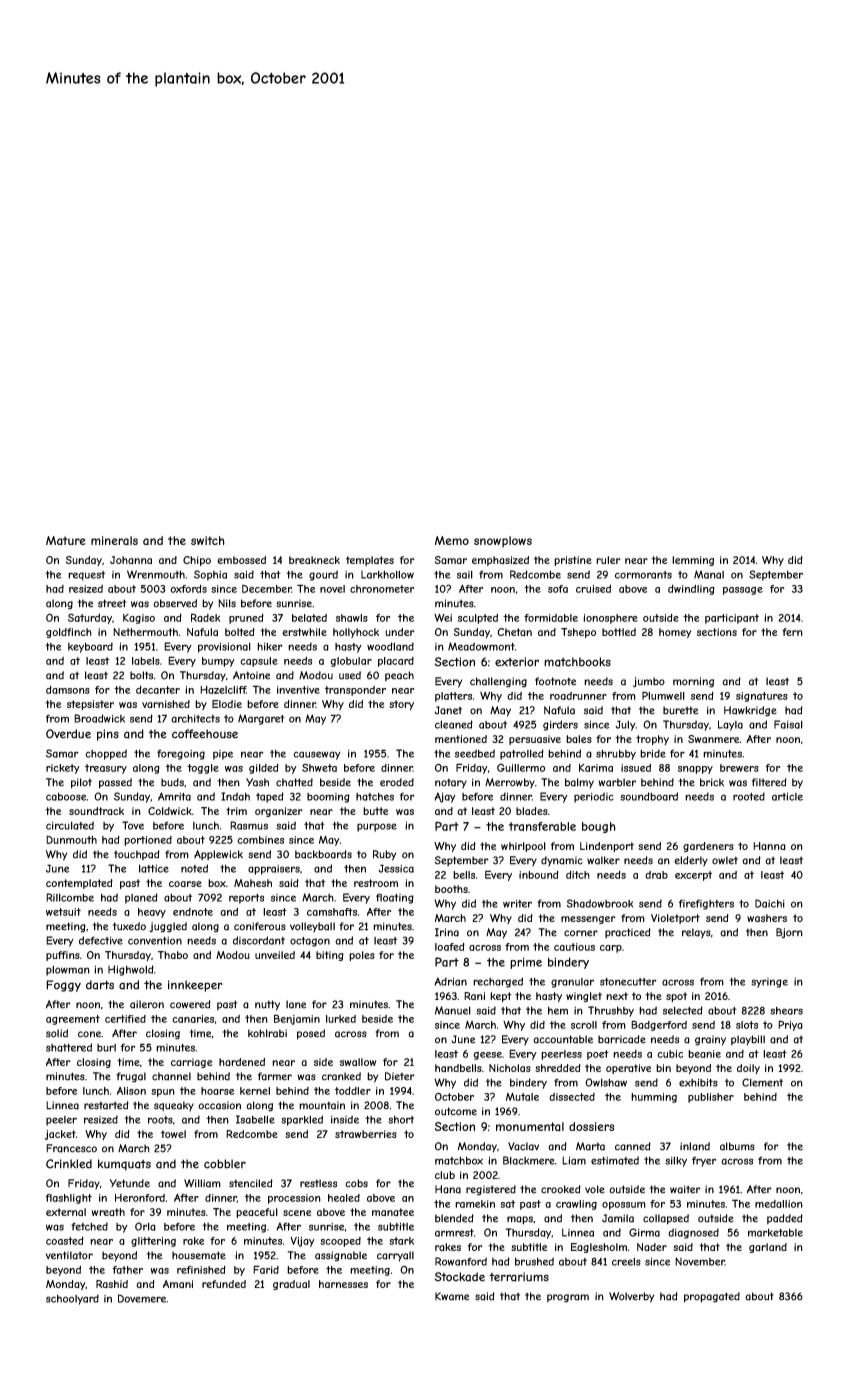 Image resolution: width=849 pixels, height=1400 pixels. I want to click on article, so click(787, 796).
